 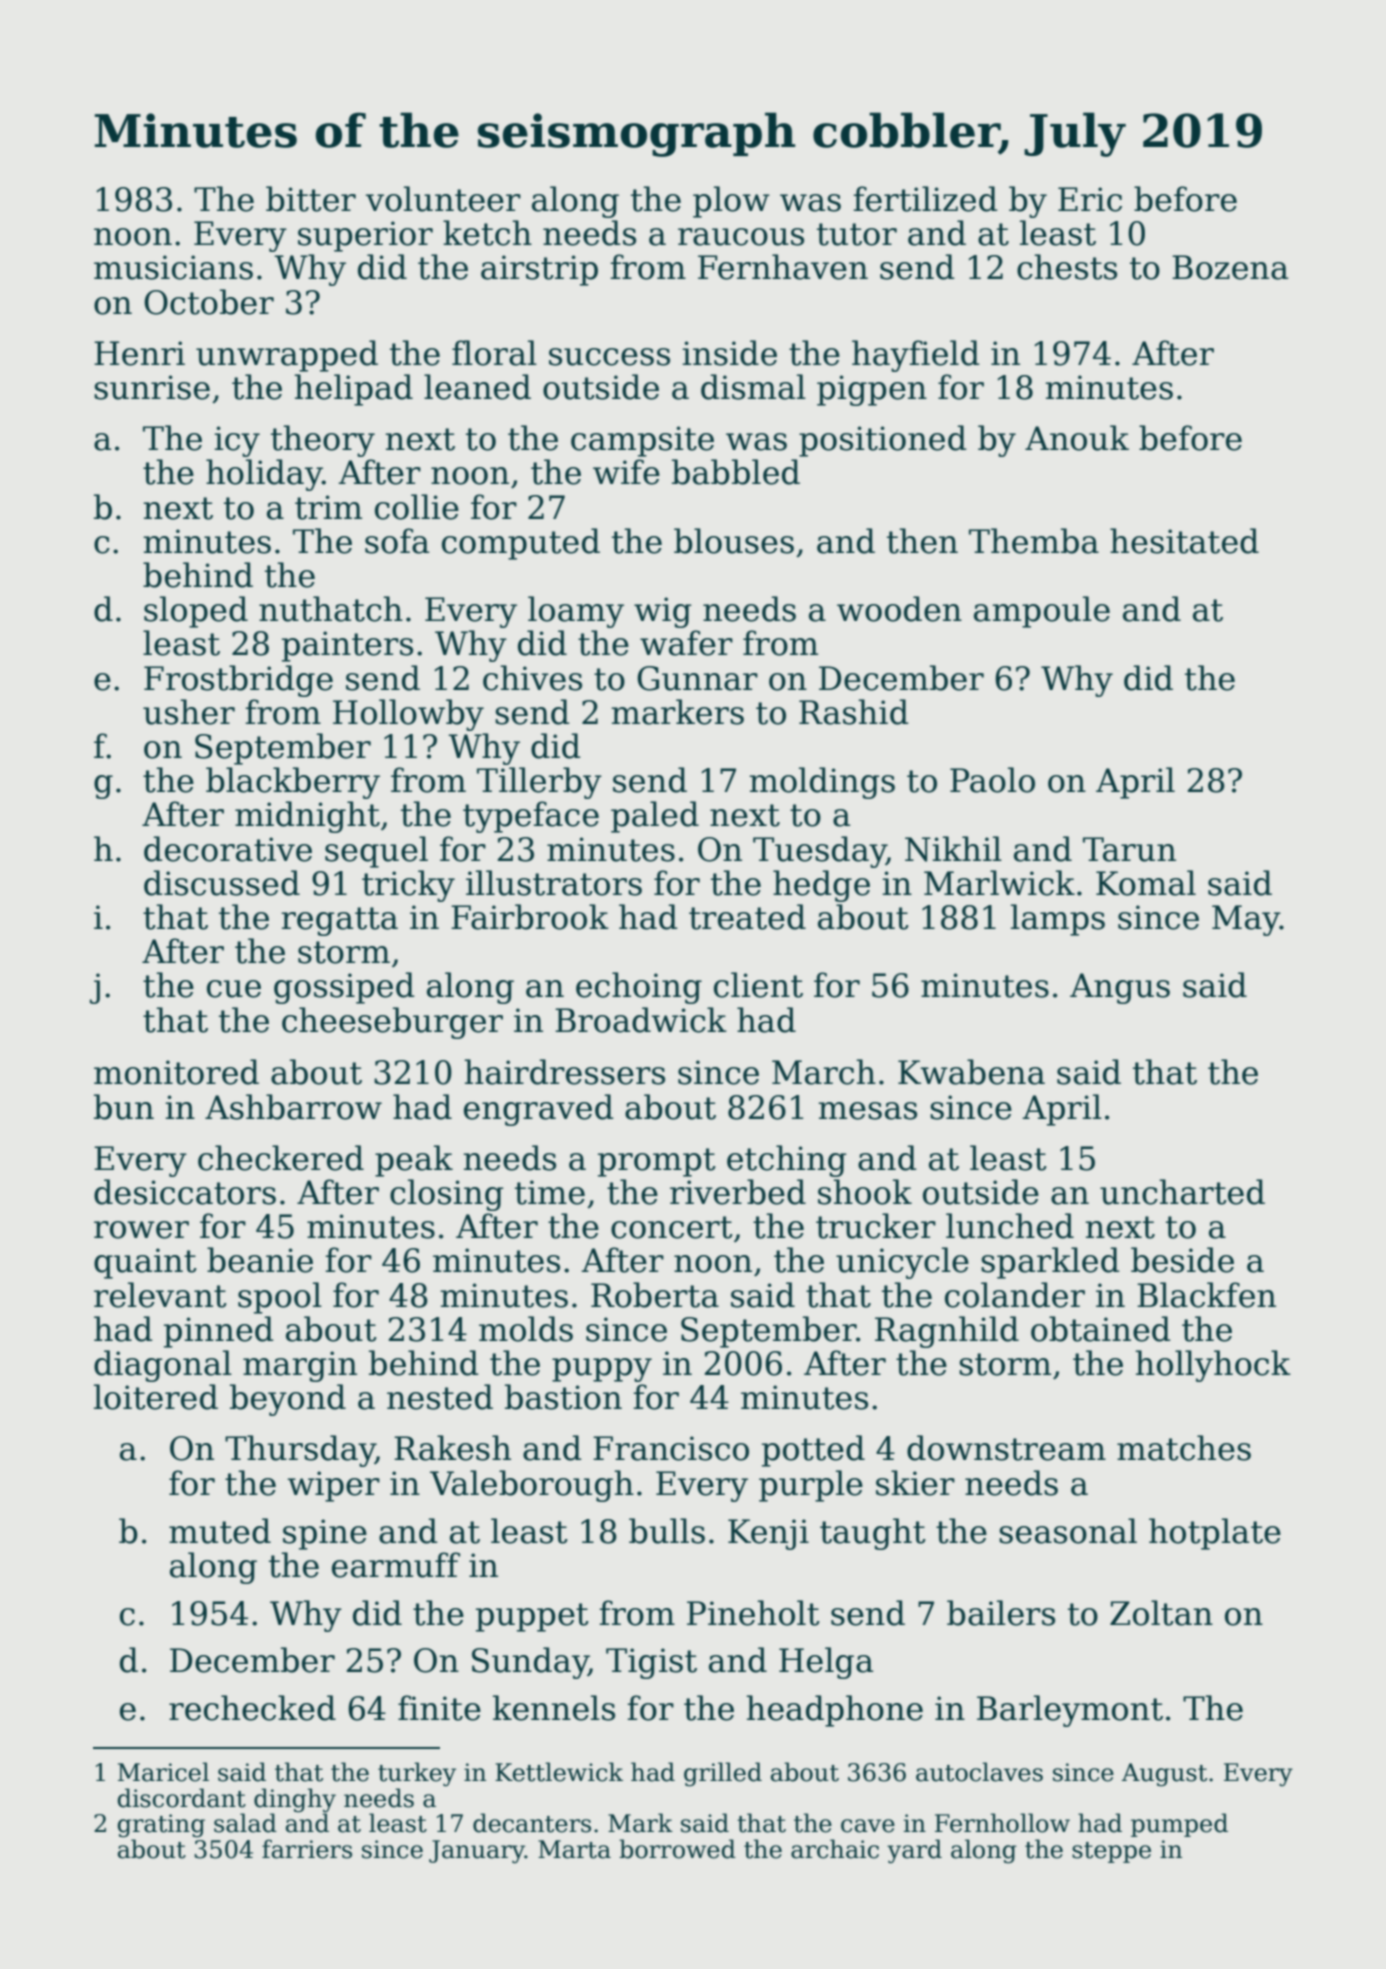 What do you see at coordinates (414, 1161) in the image?
I see `peak` at bounding box center [414, 1161].
